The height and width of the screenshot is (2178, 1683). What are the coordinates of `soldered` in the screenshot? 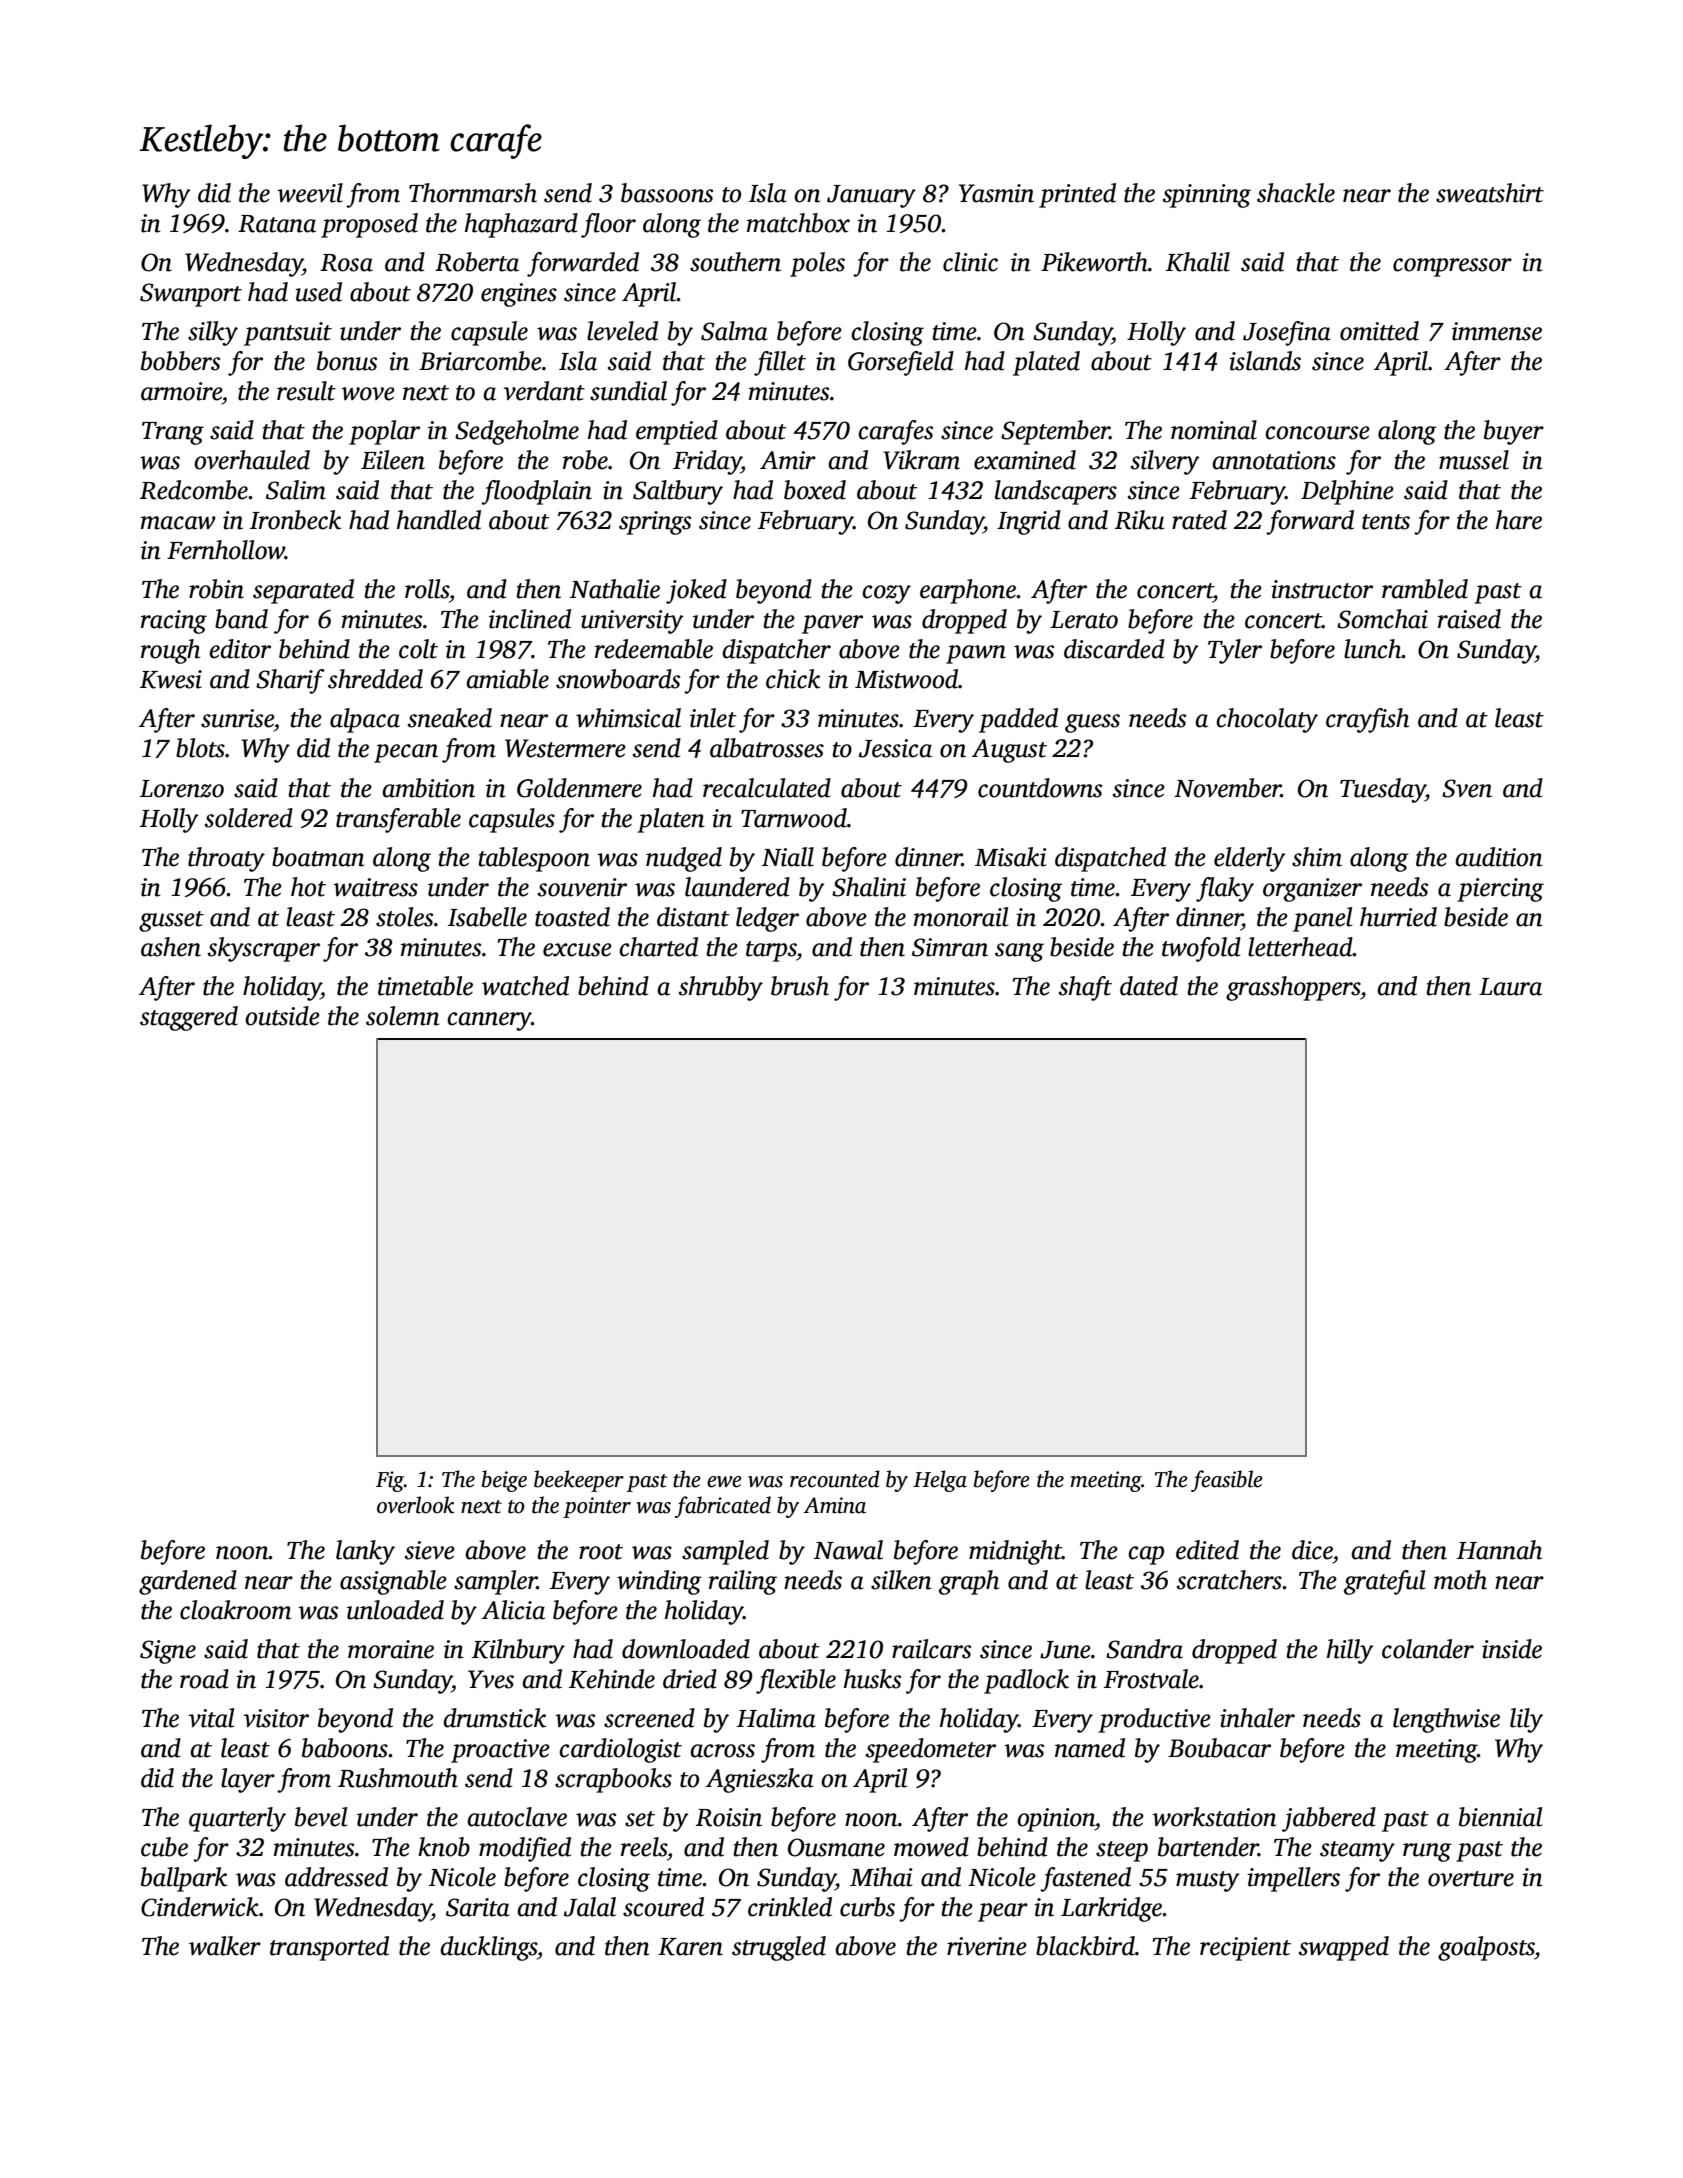 It's located at (249, 818).
